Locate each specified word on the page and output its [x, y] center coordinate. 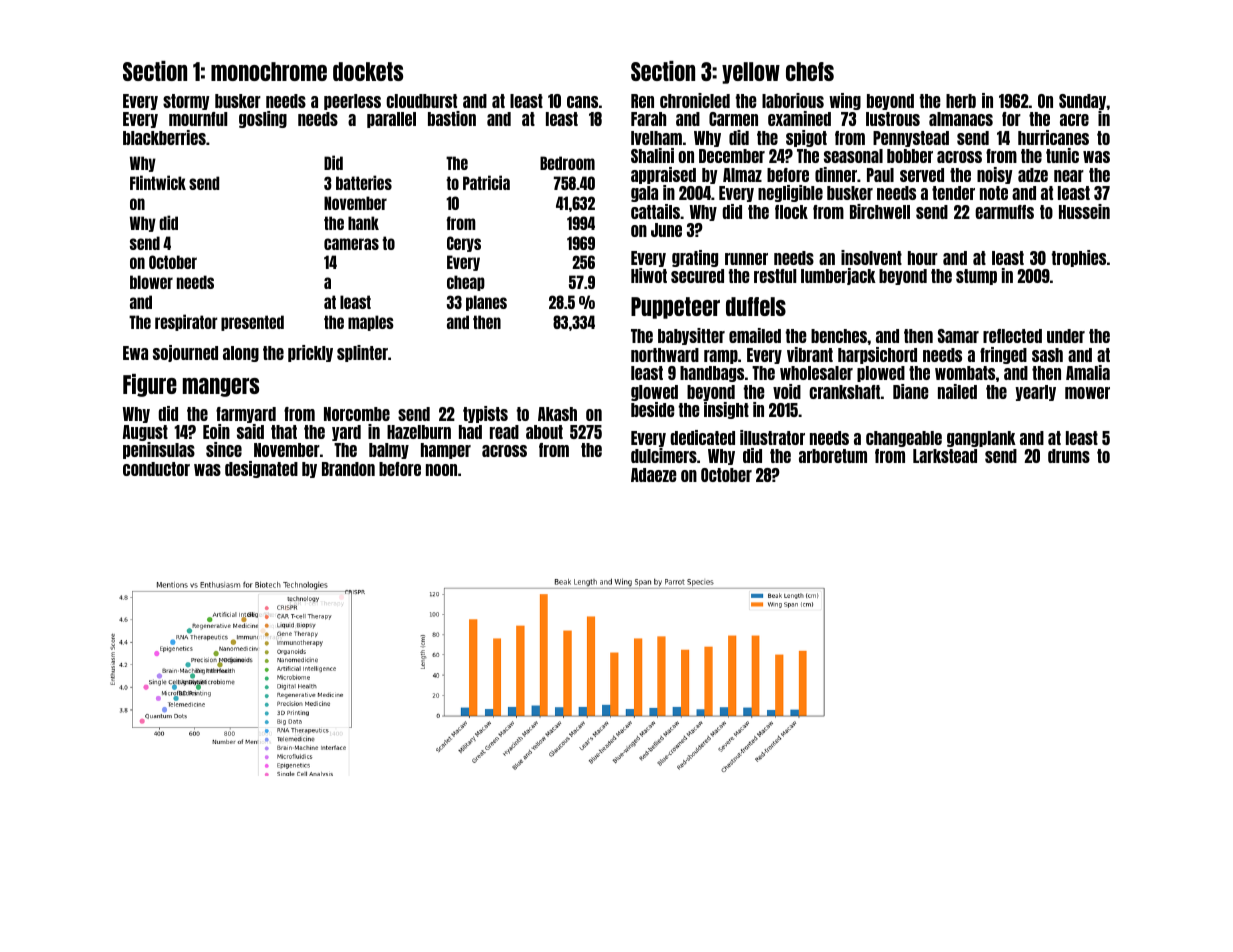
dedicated [702, 437]
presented [252, 323]
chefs [810, 71]
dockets [368, 71]
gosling [263, 119]
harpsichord [877, 355]
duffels [756, 306]
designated [261, 469]
